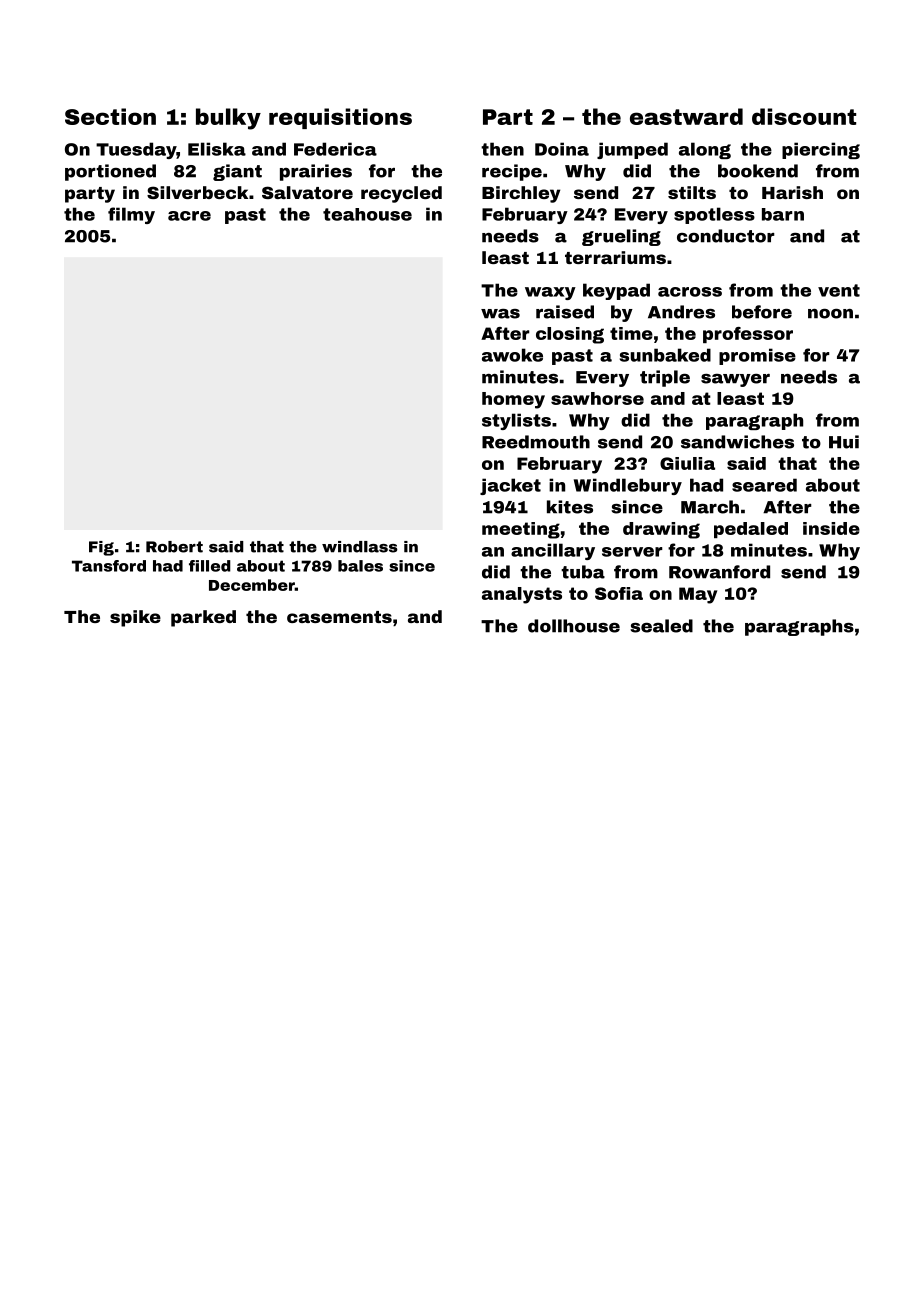 Image resolution: width=924 pixels, height=1311 pixels. Describe the element at coordinates (500, 314) in the document. I see `was` at that location.
